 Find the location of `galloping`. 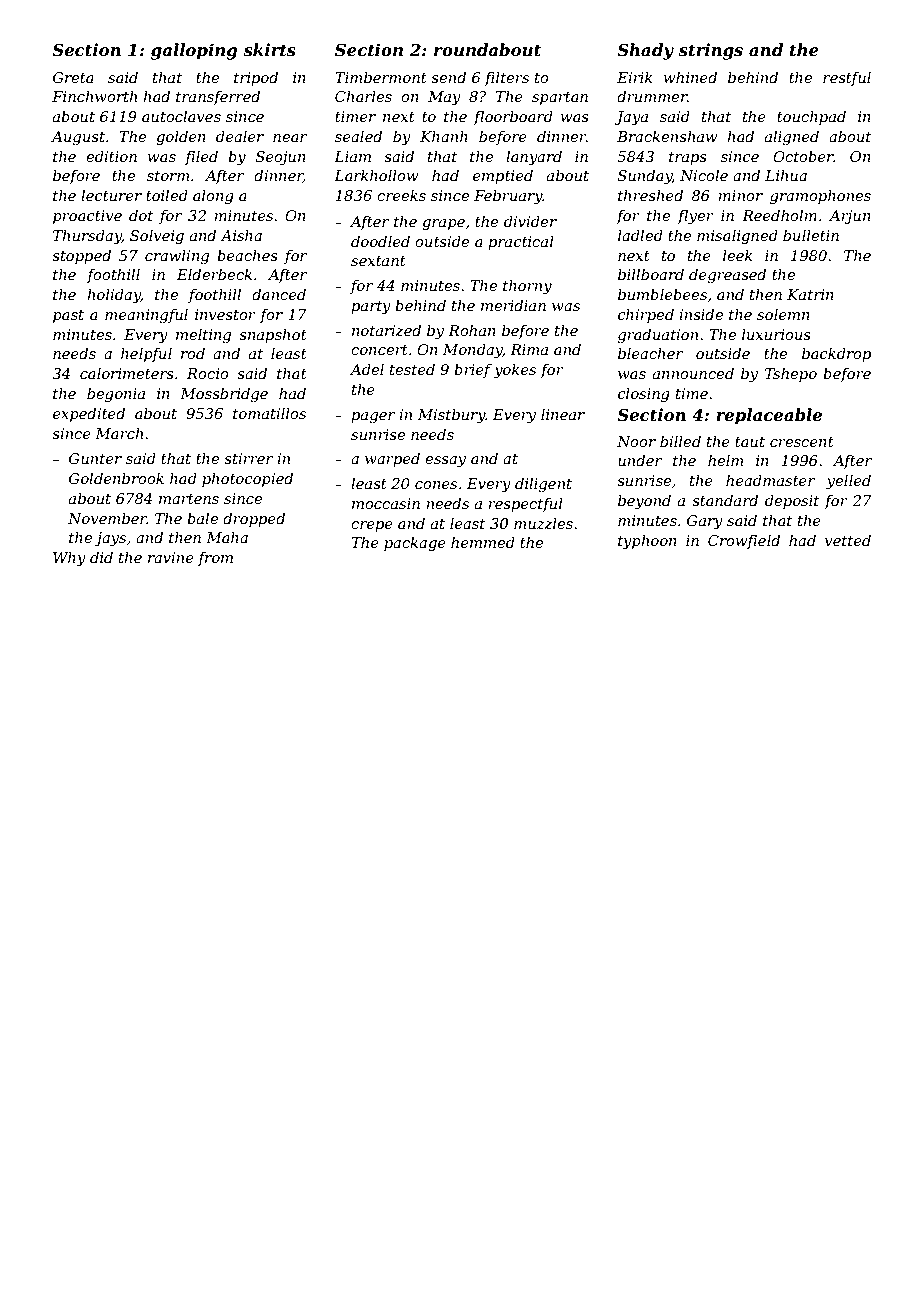

galloping is located at coordinates (194, 51).
